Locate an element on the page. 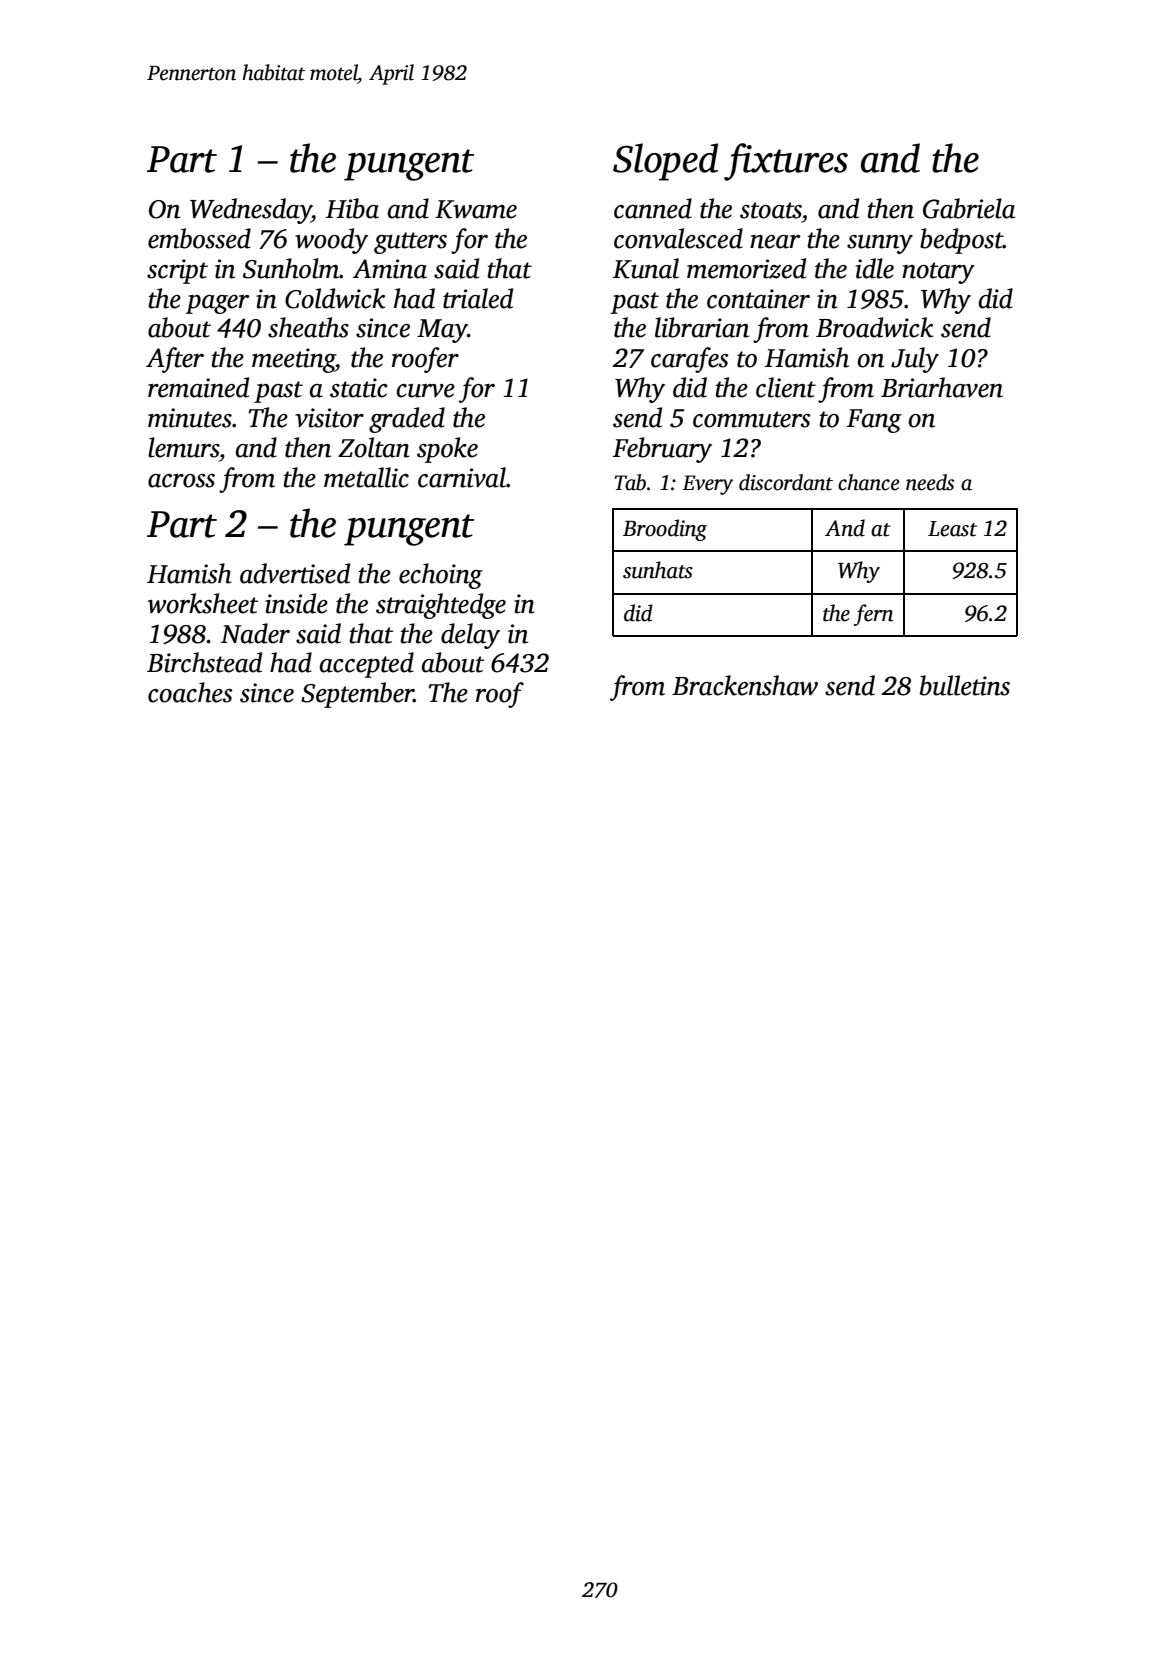  Every is located at coordinates (707, 485).
